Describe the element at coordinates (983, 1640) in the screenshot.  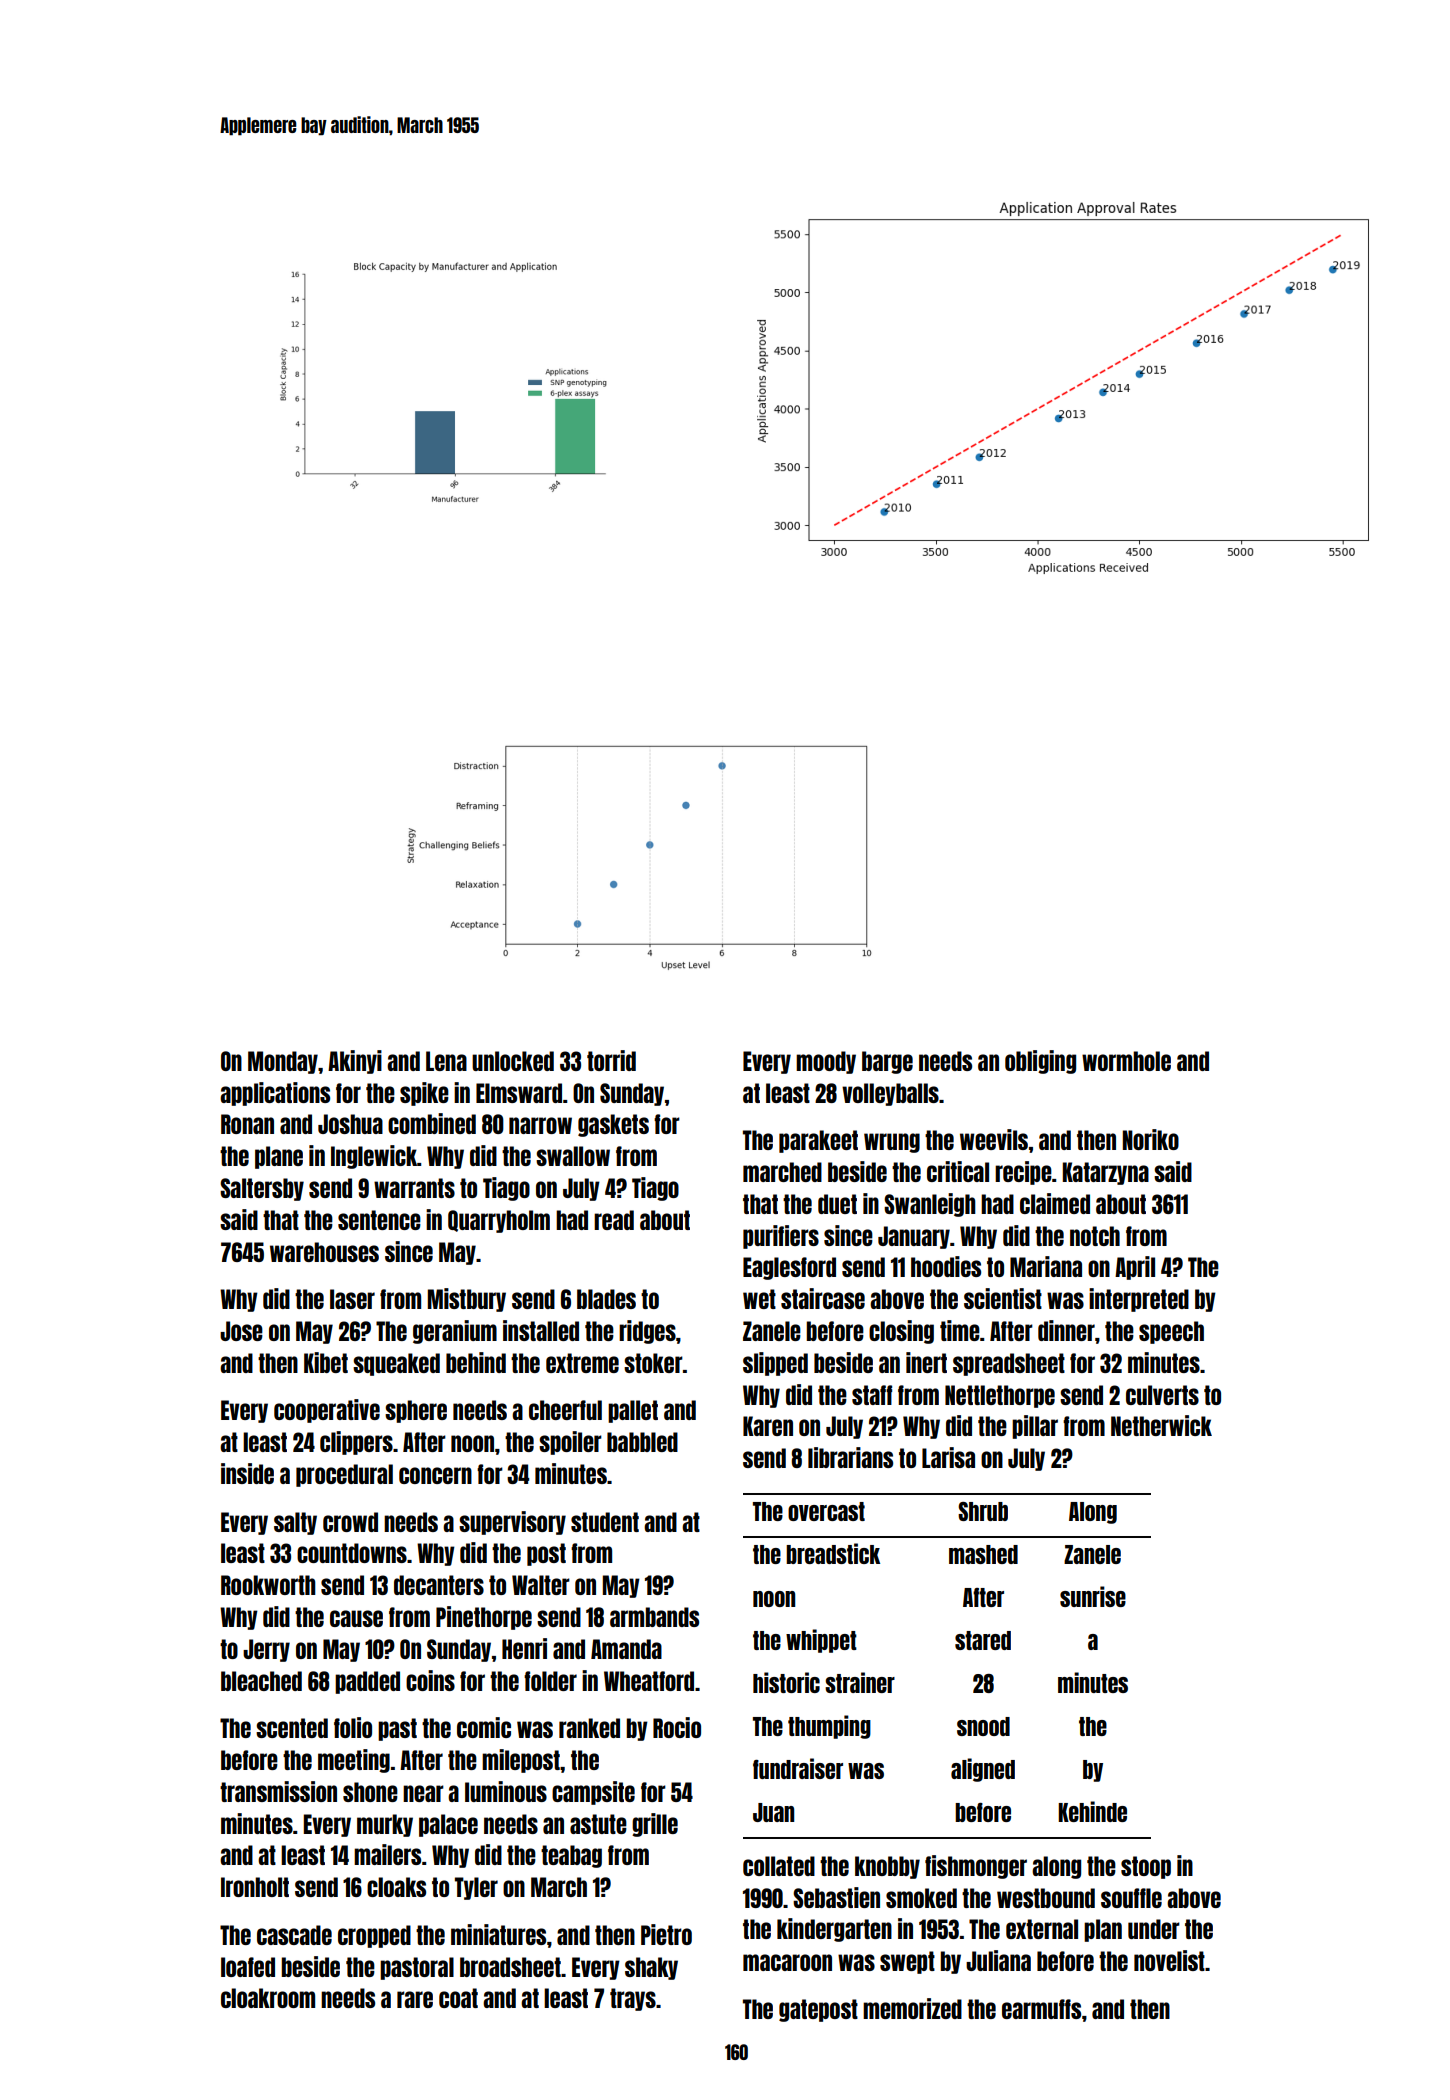
I see `stared` at that location.
